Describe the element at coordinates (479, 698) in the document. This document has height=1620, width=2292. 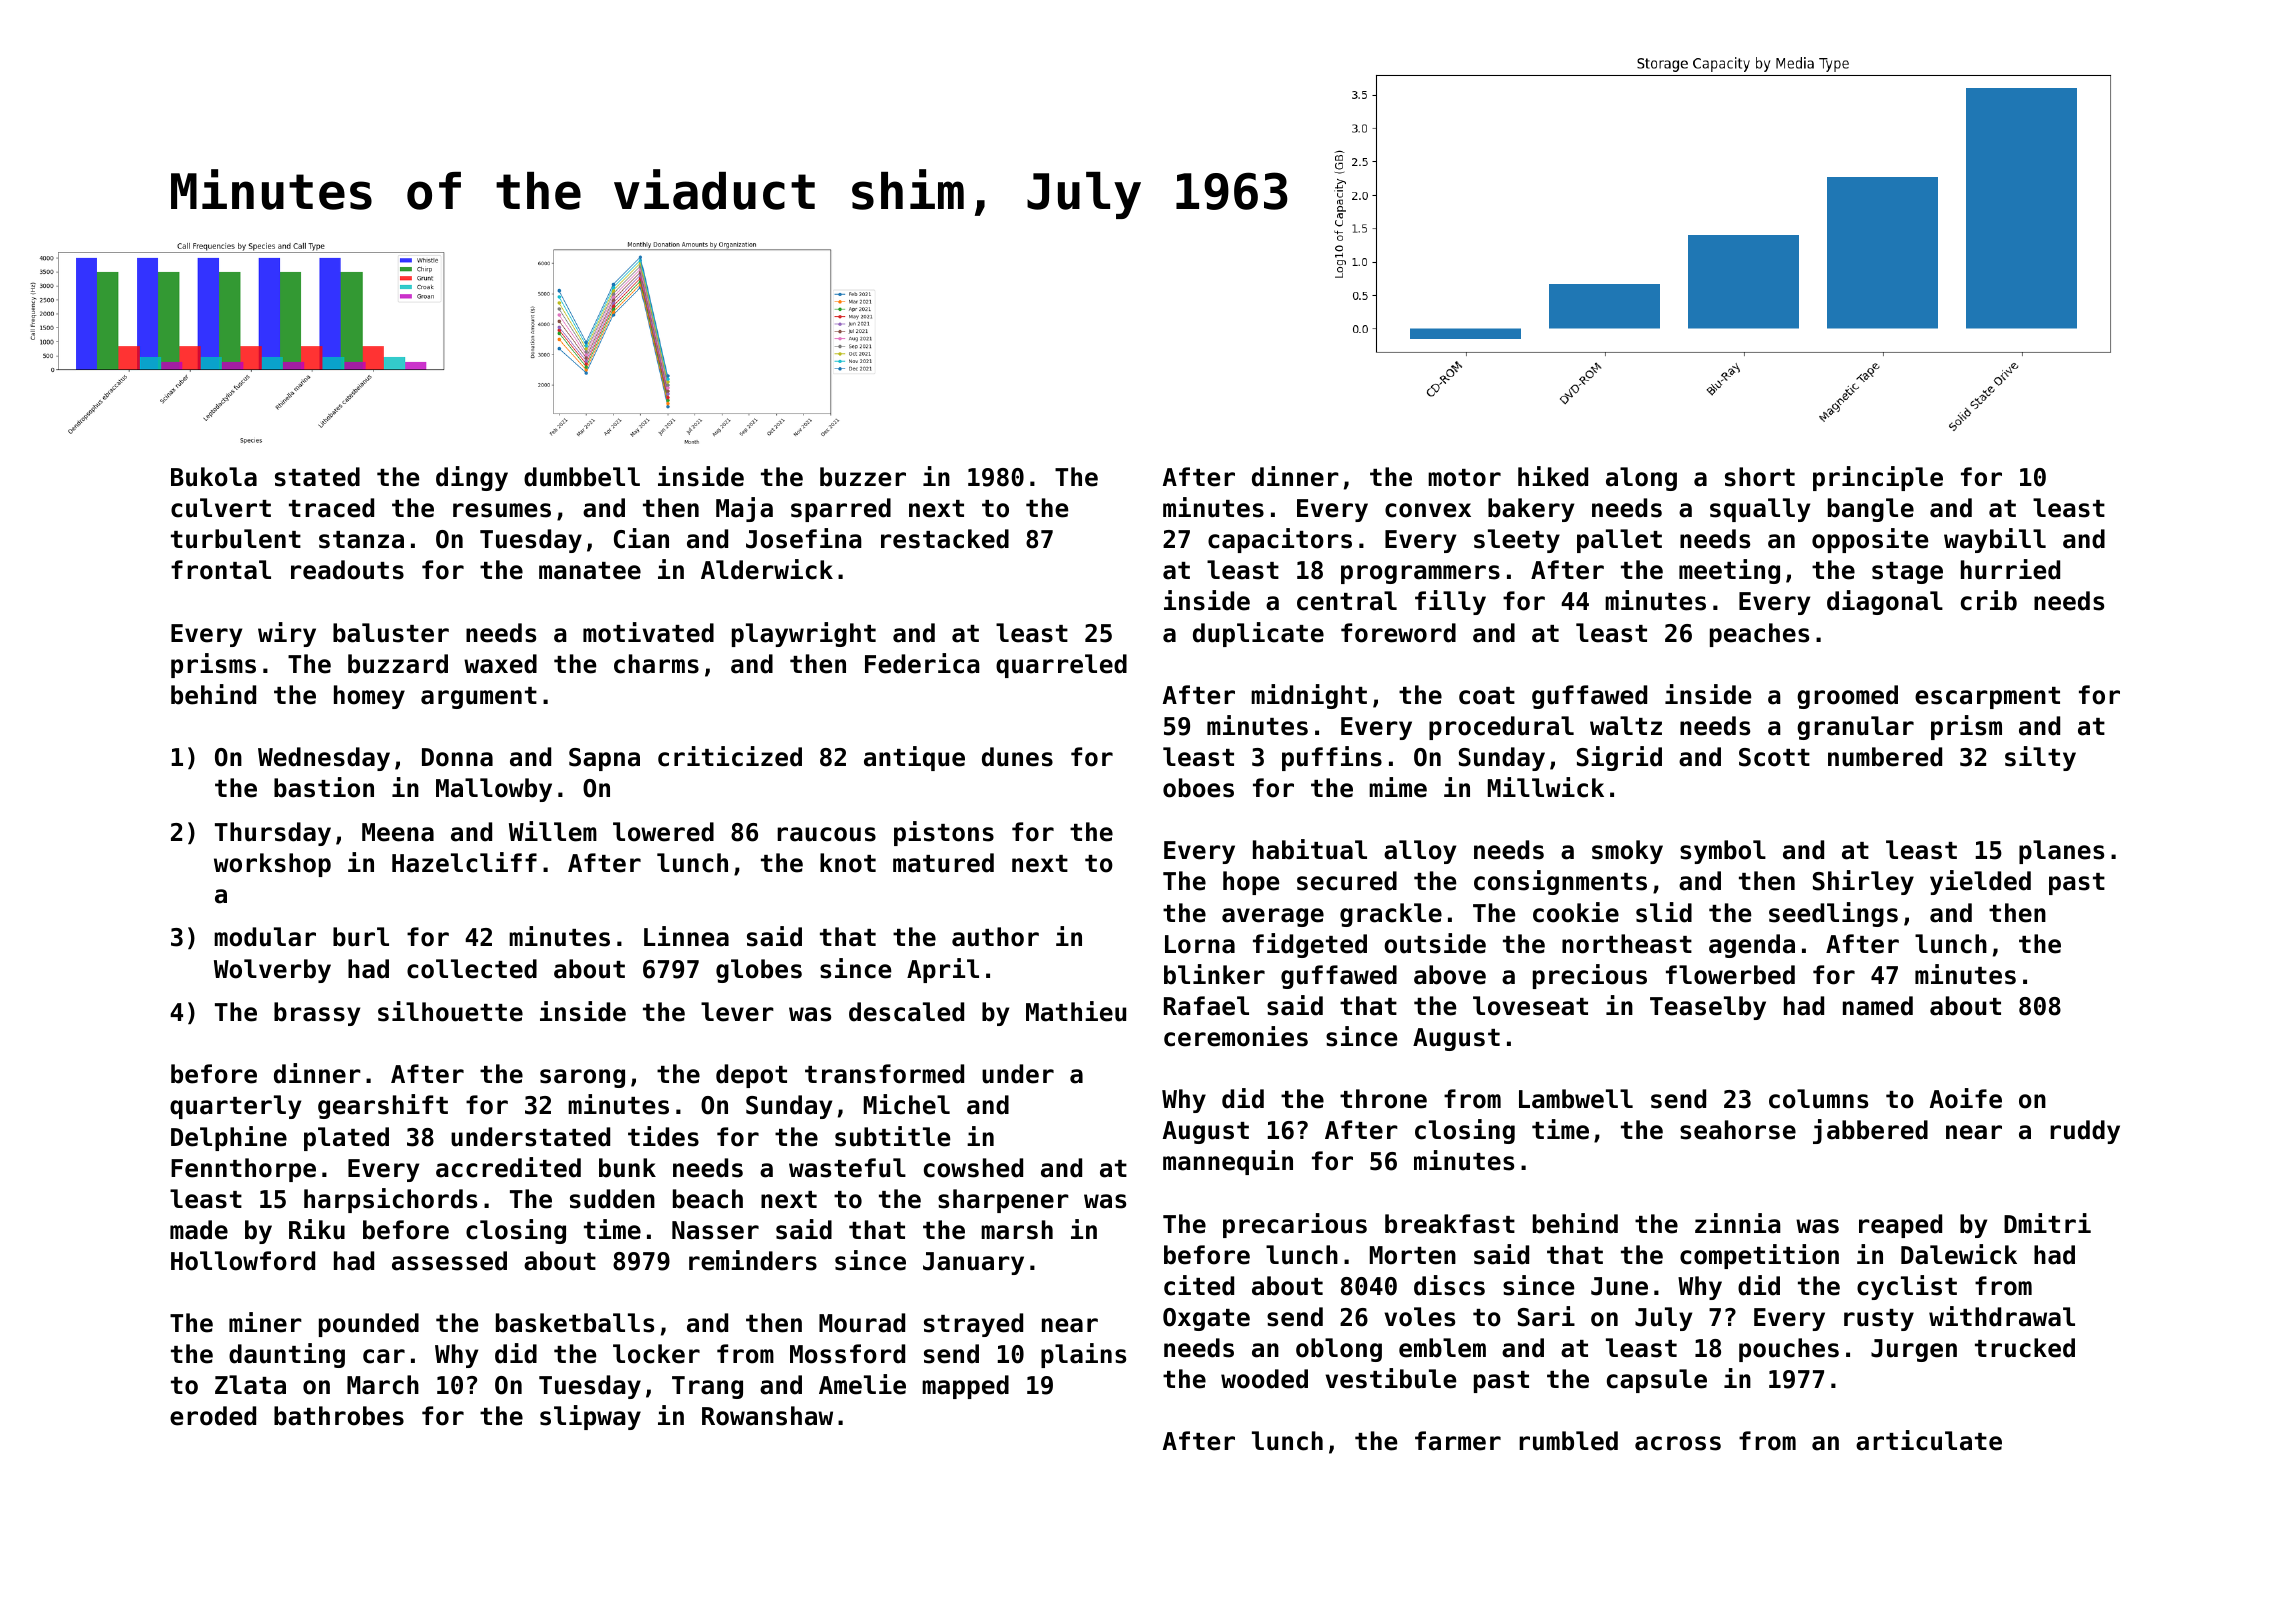
I see `argument` at that location.
